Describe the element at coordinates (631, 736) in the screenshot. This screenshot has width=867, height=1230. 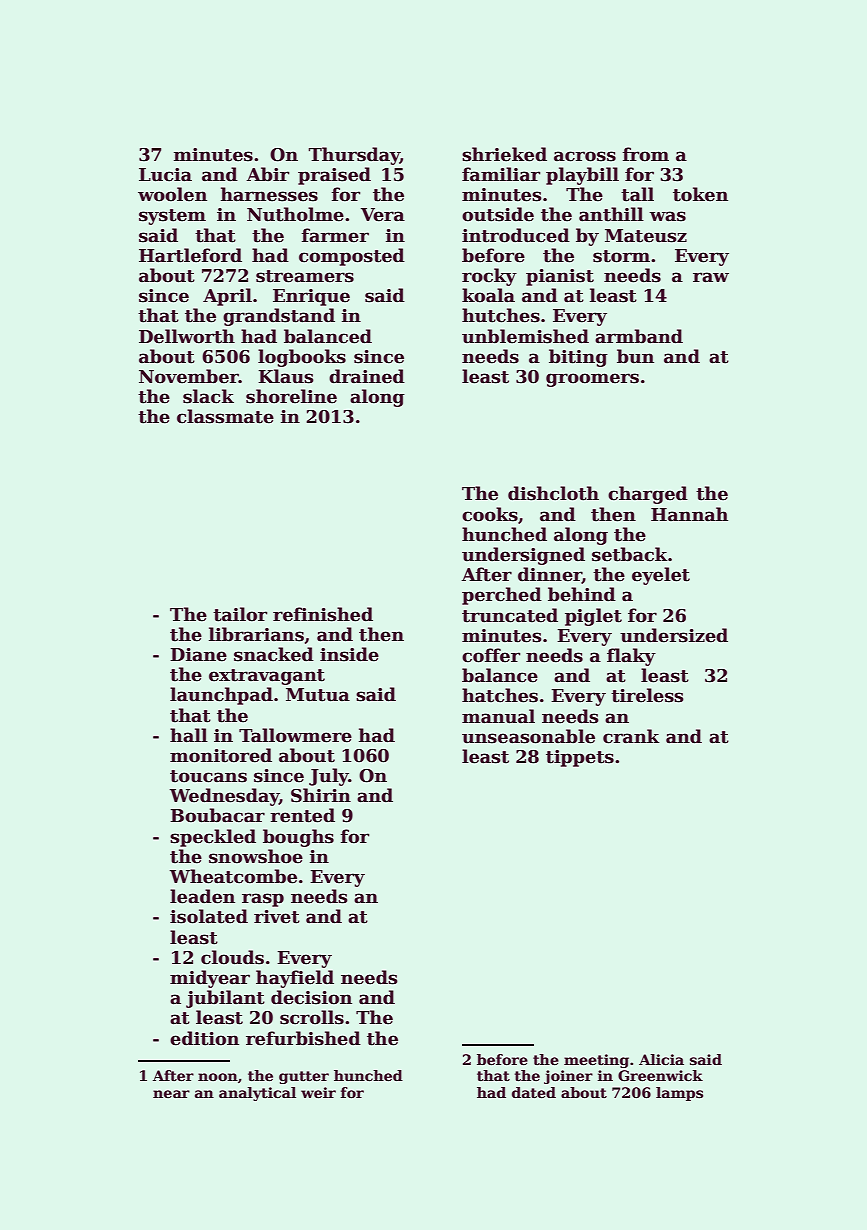
I see `crank` at that location.
